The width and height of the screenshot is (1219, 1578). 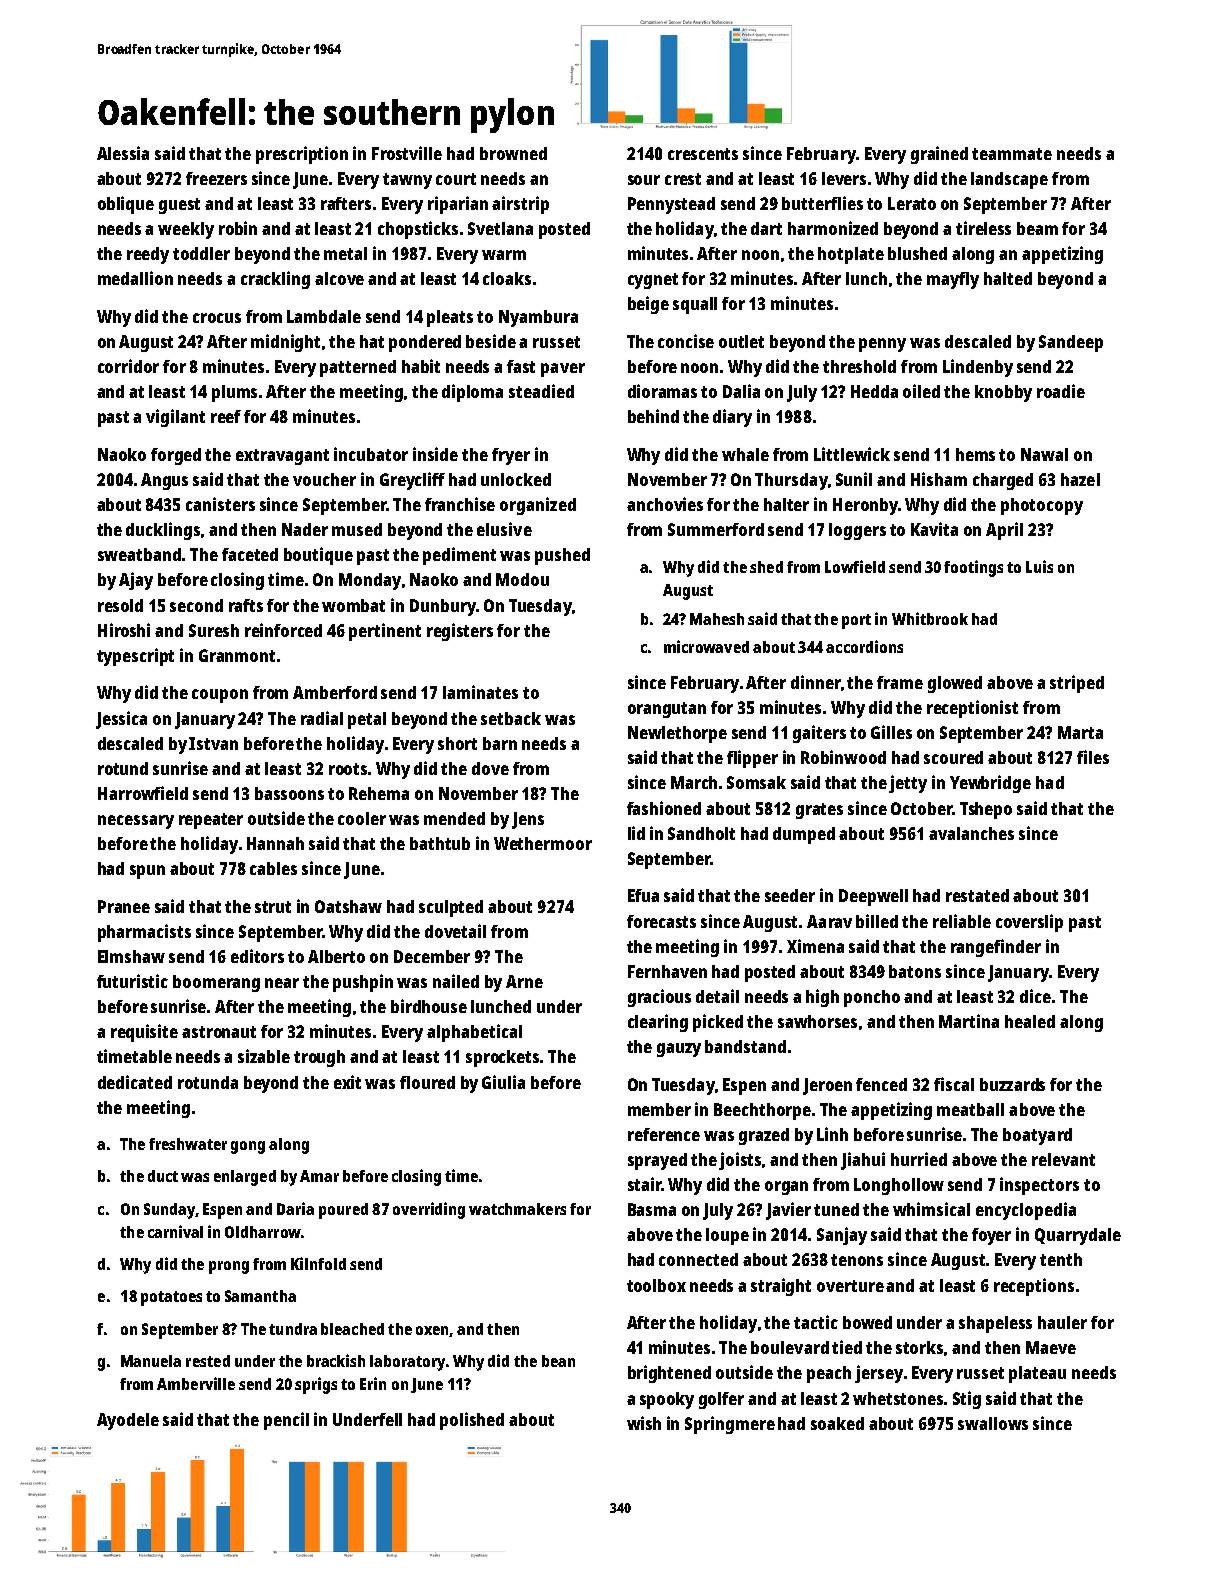 I want to click on diploma, so click(x=472, y=393).
